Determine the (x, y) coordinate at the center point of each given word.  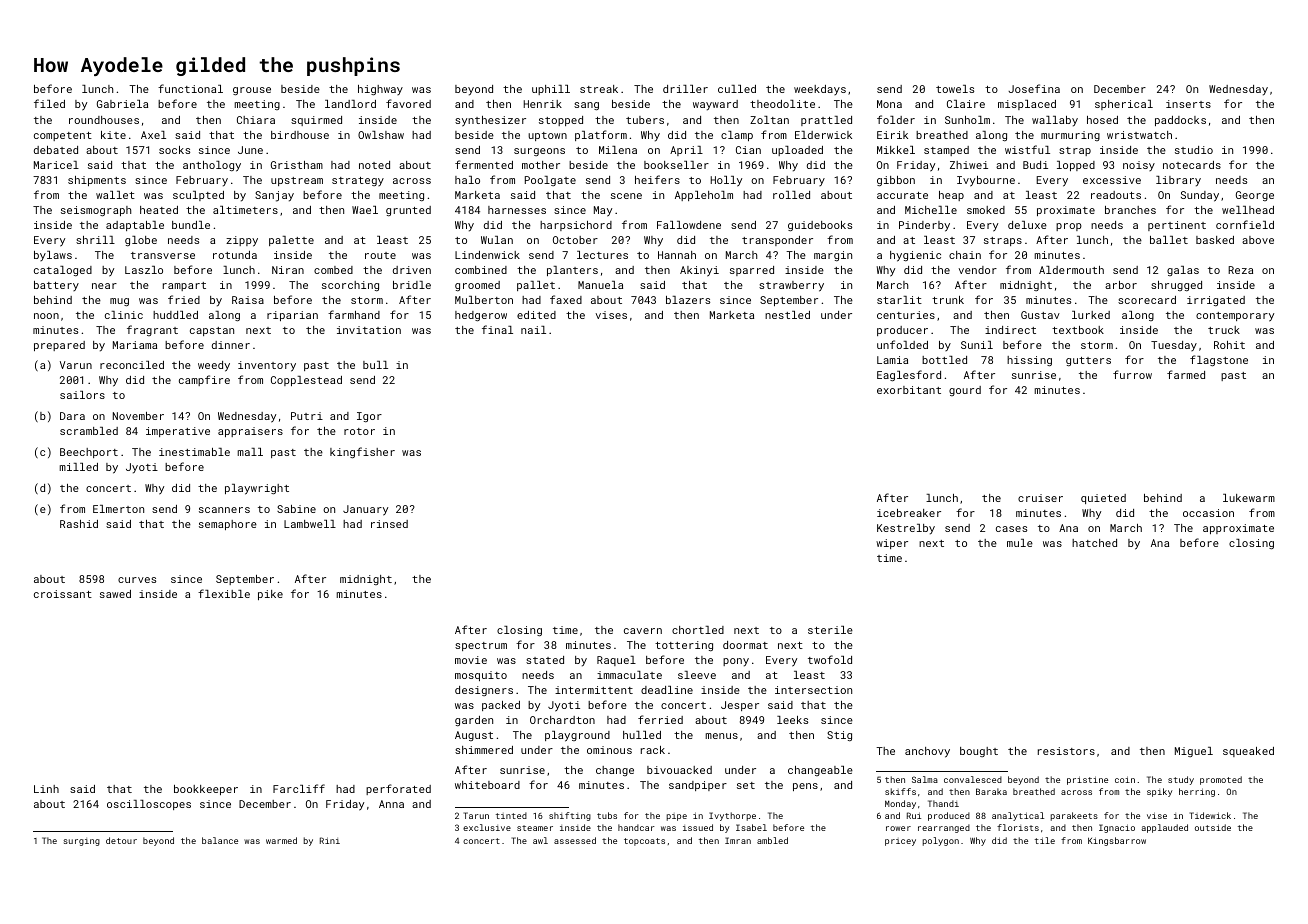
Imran (738, 840)
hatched (1094, 543)
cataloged (63, 271)
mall (250, 452)
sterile (830, 630)
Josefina (1034, 88)
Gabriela (122, 104)
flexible (224, 593)
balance (220, 840)
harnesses (517, 210)
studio (1194, 150)
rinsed (389, 524)
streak (599, 89)
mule (1020, 543)
